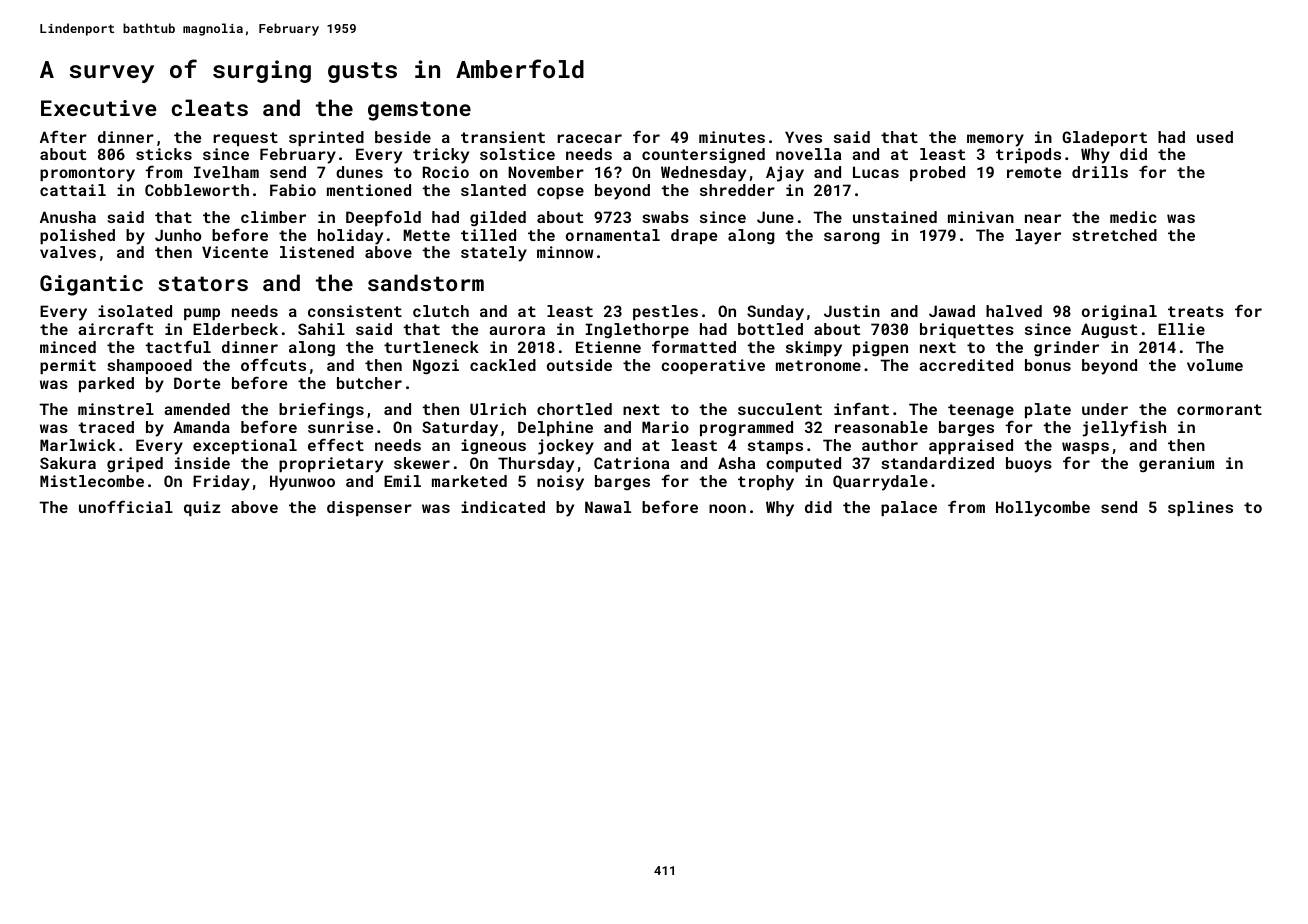 This image has height=924, width=1308. I want to click on grinder, so click(1066, 349).
